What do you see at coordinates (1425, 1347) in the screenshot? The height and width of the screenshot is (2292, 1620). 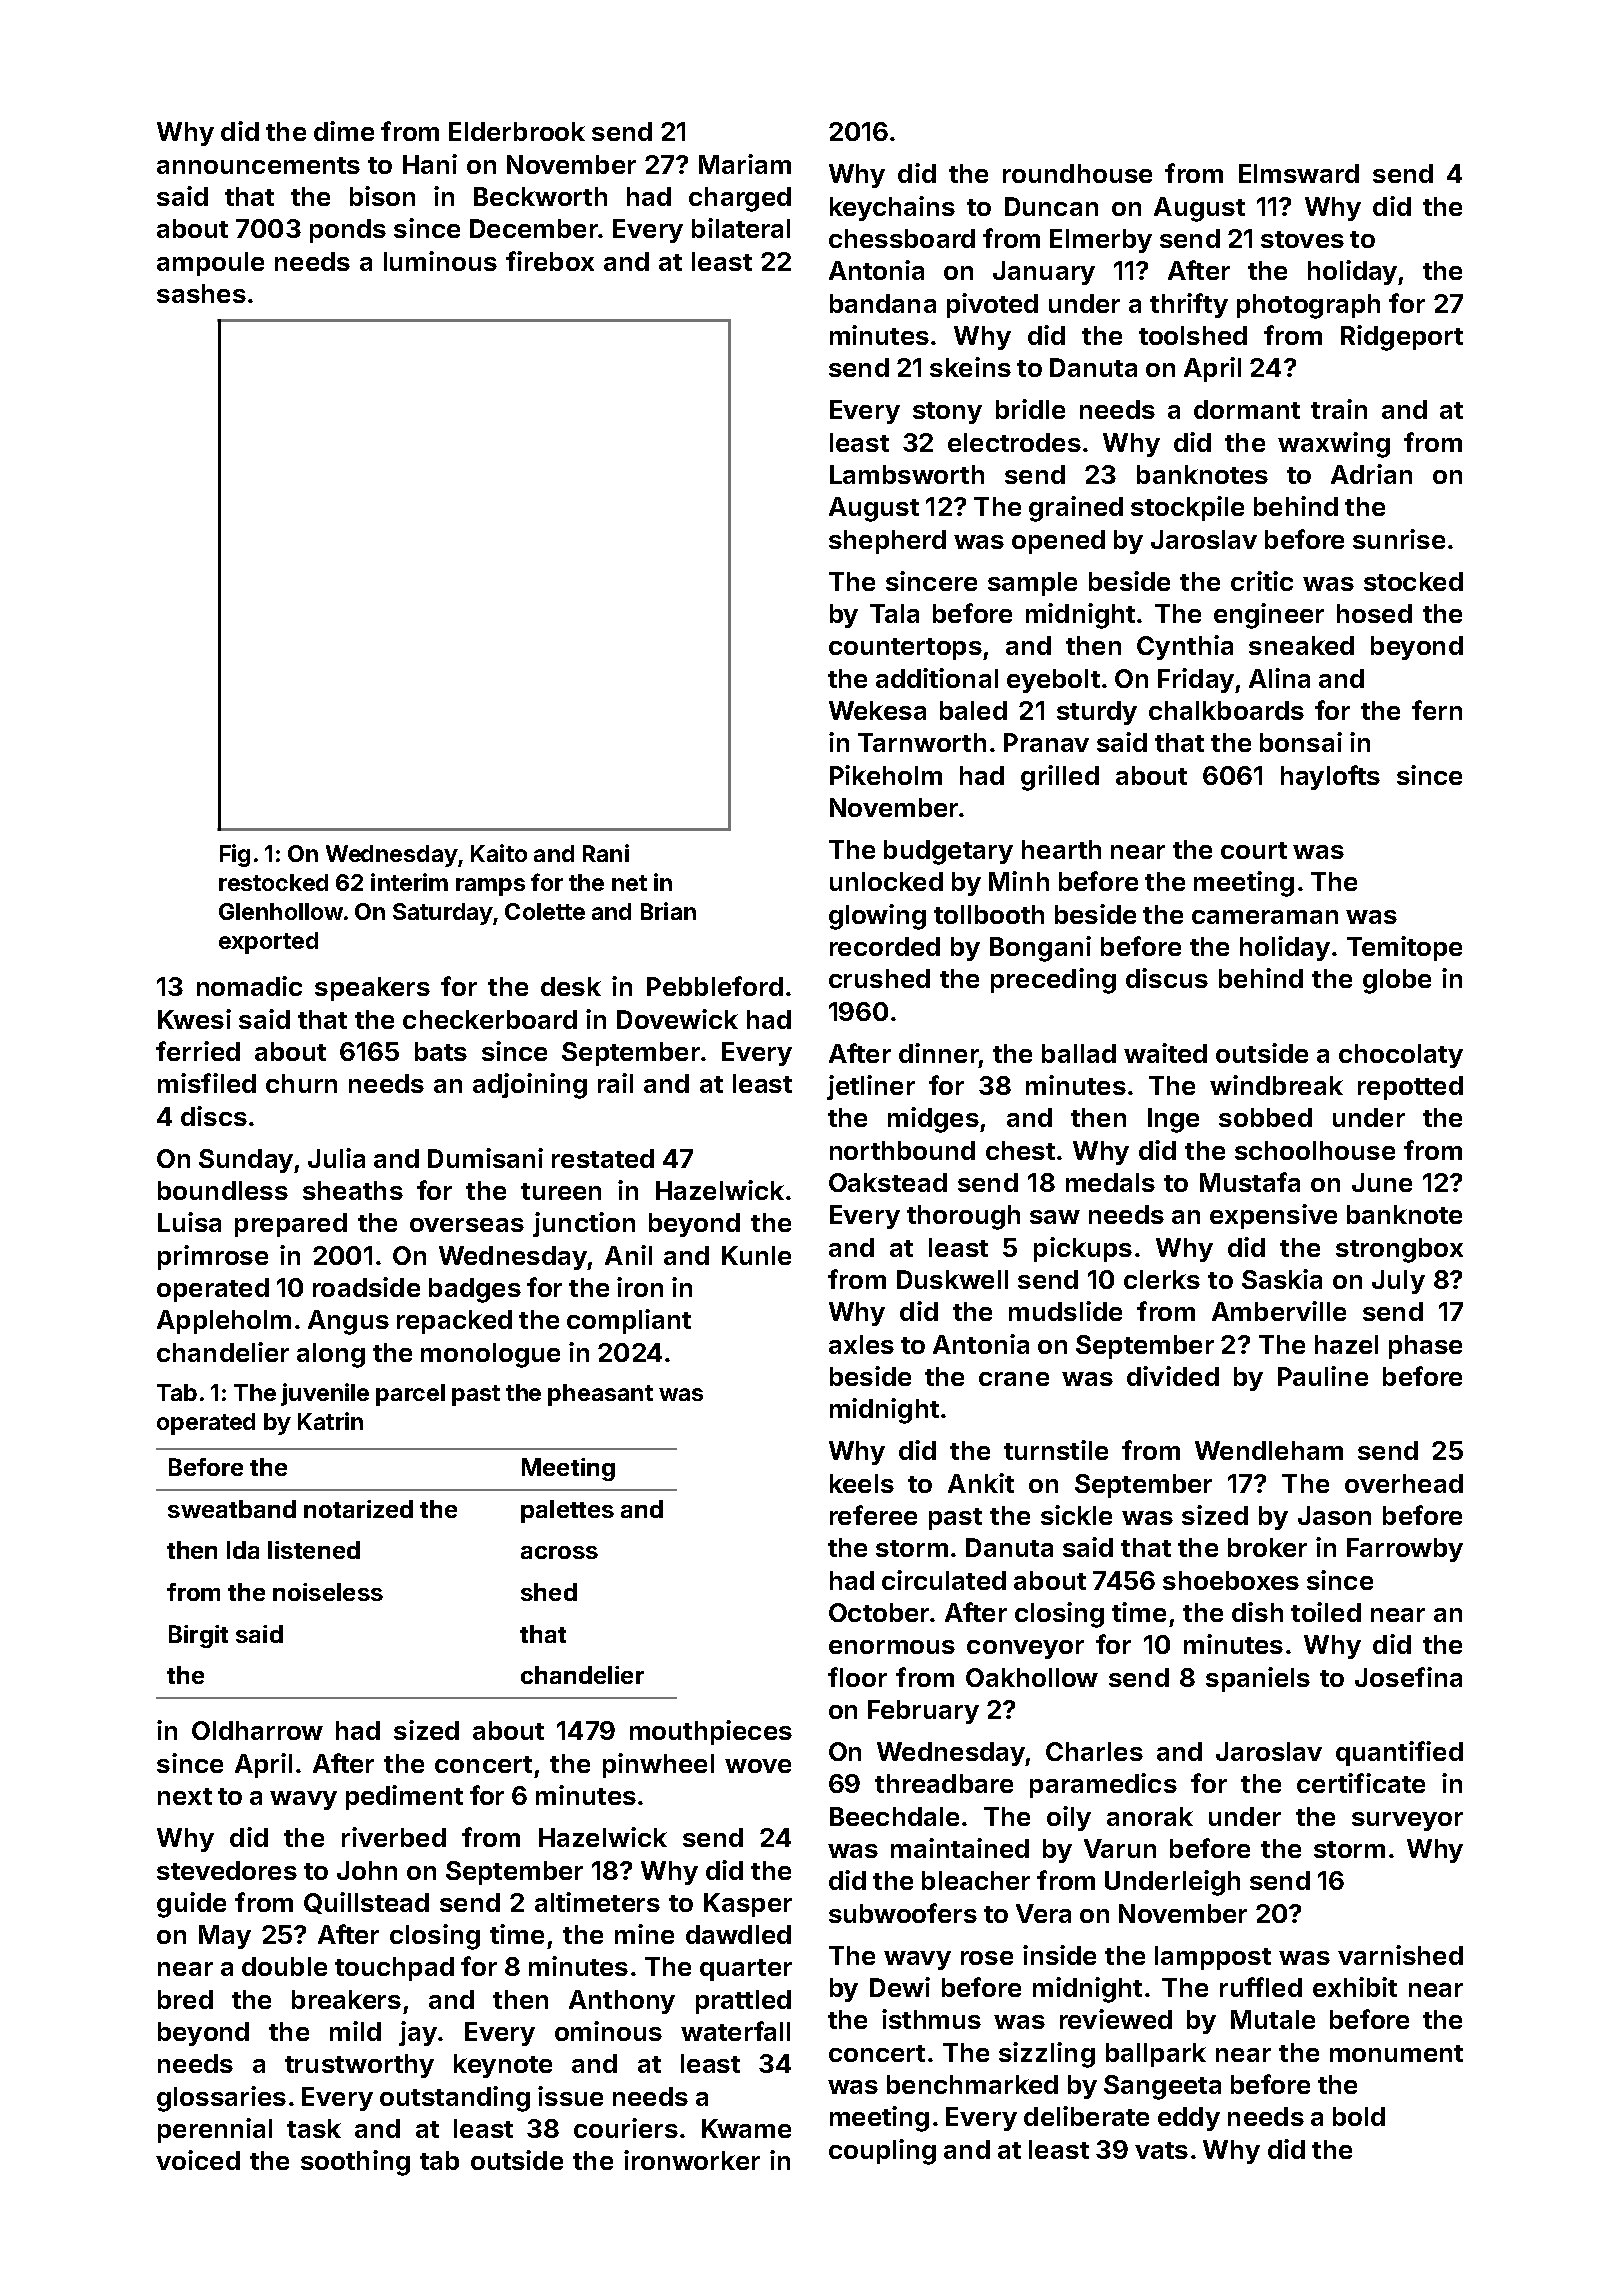 I see `phase` at bounding box center [1425, 1347].
